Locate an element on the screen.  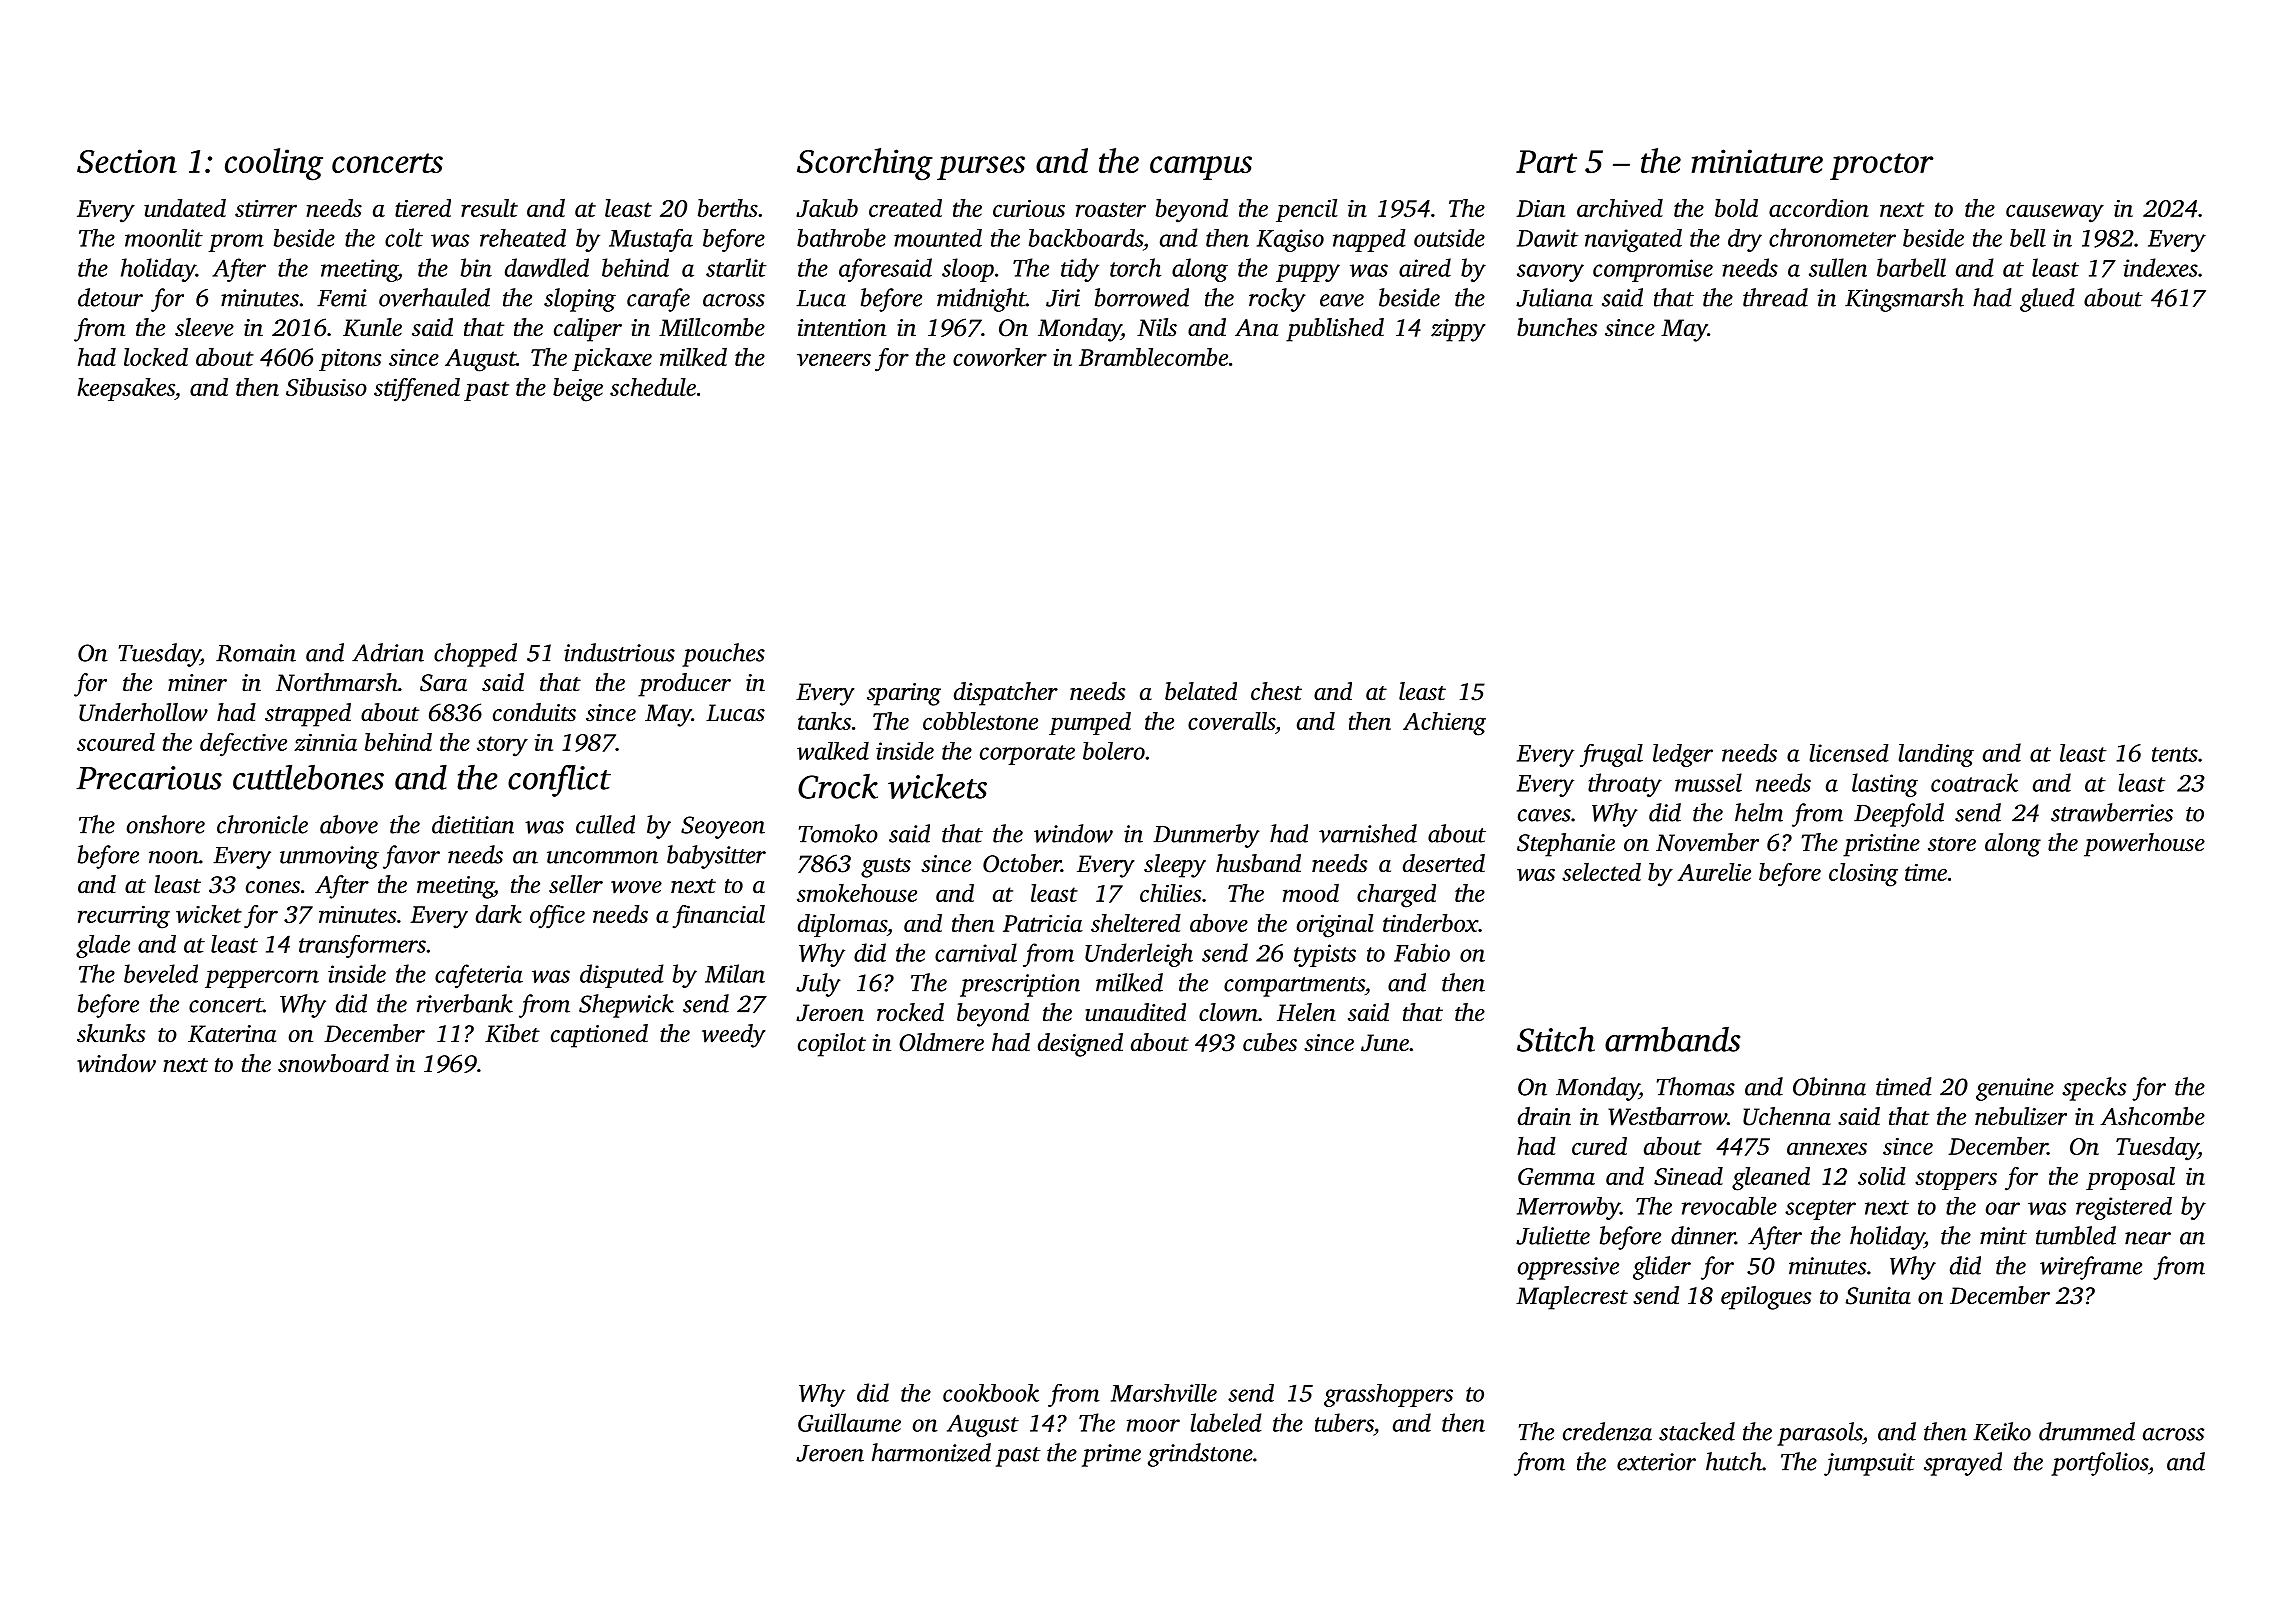
thread is located at coordinates (1775, 297).
